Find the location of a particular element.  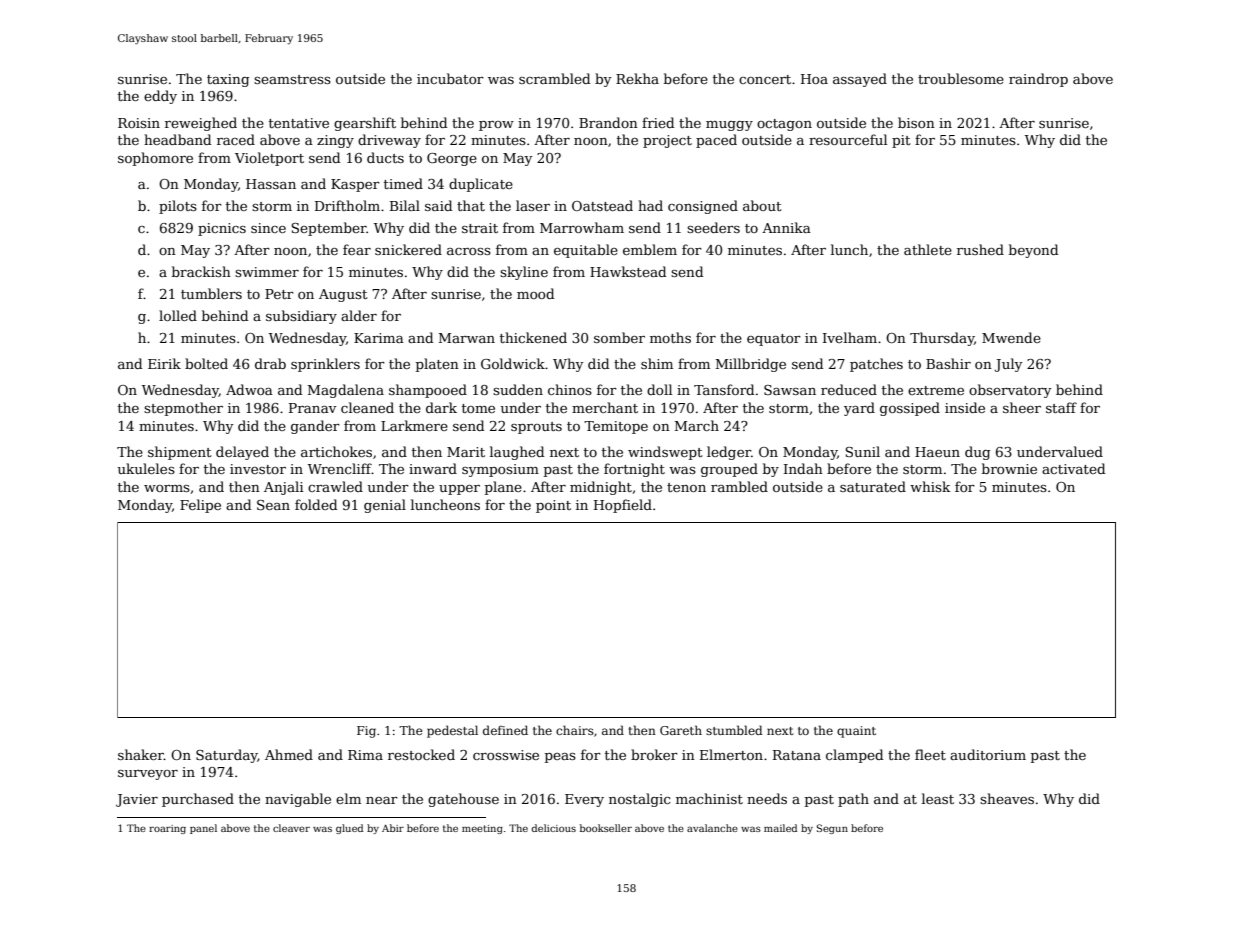

quaint is located at coordinates (856, 732).
